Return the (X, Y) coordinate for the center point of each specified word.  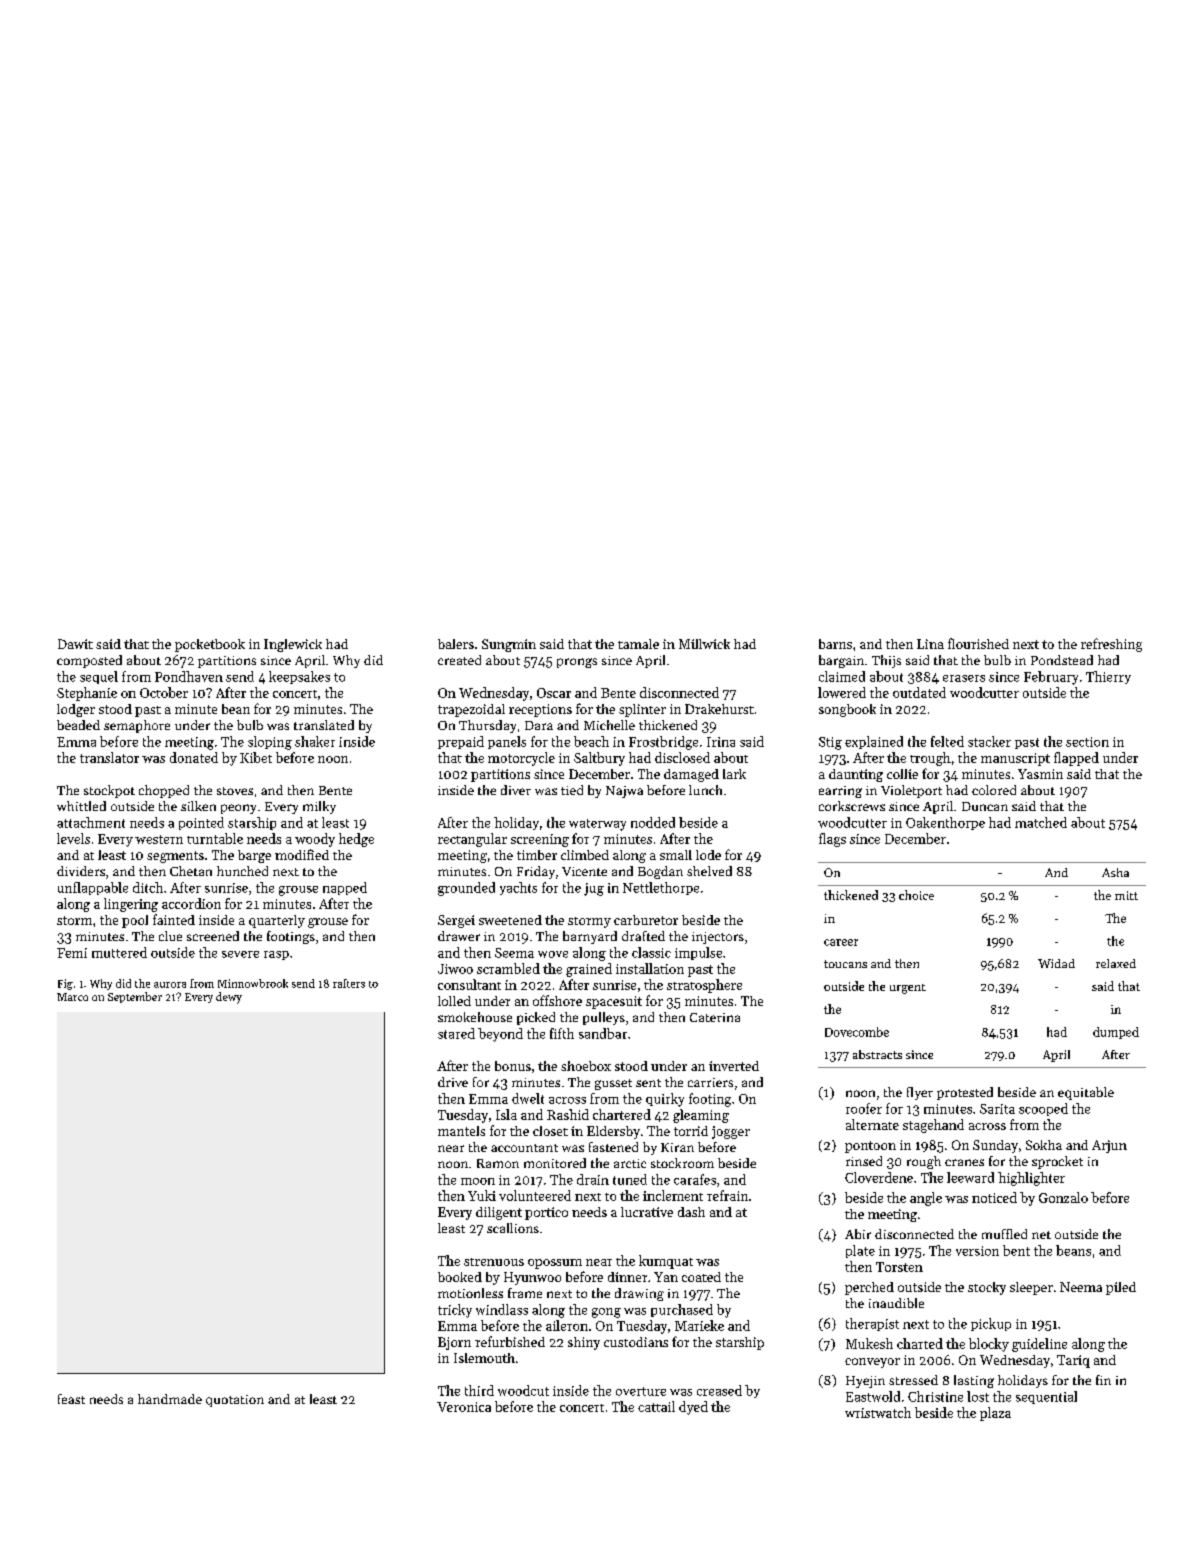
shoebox (586, 1066)
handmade (170, 1399)
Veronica (464, 1407)
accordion (191, 903)
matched (1041, 822)
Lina (930, 644)
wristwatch (878, 1412)
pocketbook (210, 645)
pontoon (870, 1147)
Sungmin (509, 645)
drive (453, 1082)
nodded (653, 822)
